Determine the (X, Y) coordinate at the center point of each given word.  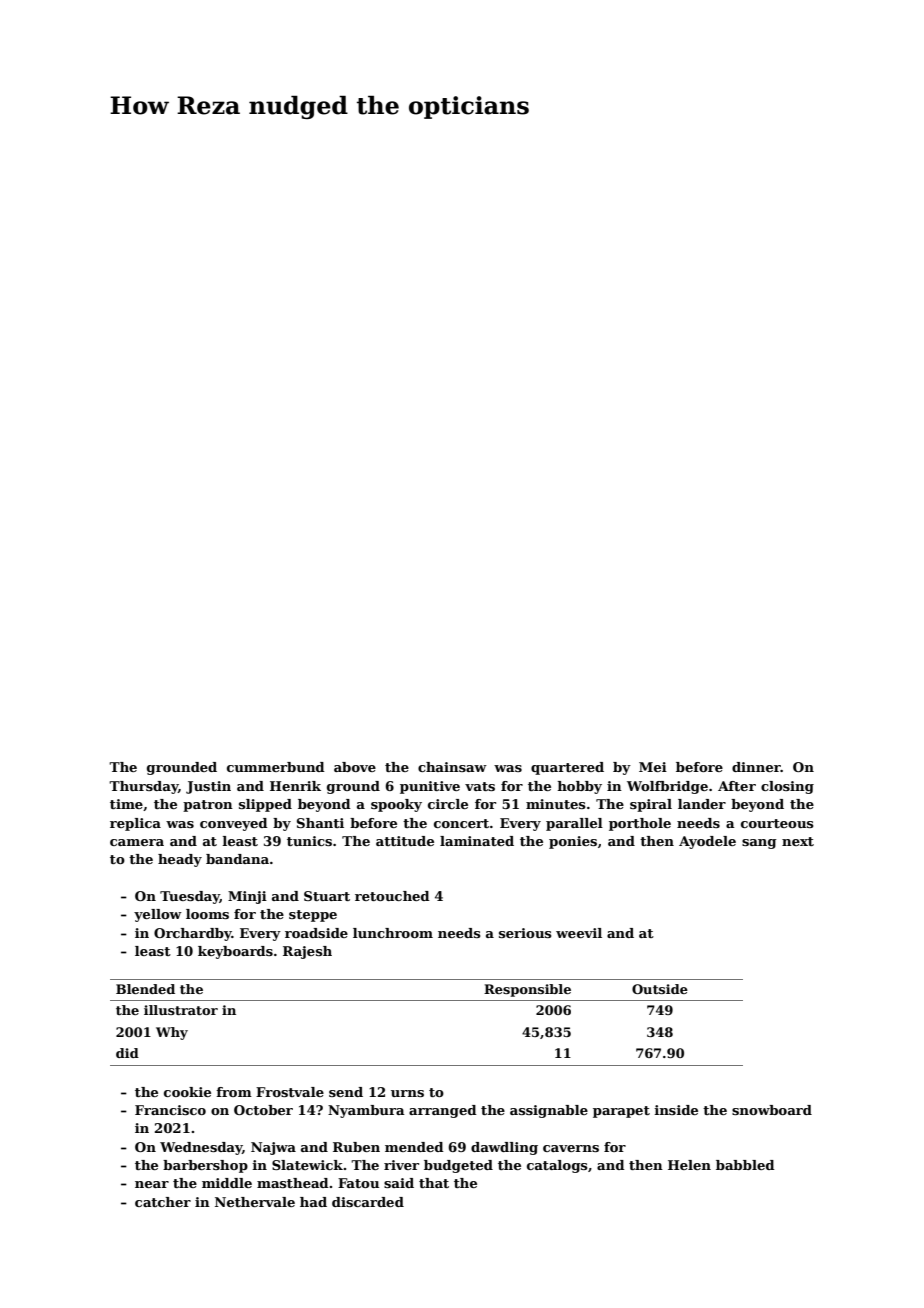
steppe (313, 916)
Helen (689, 1165)
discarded (368, 1202)
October (263, 1110)
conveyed (234, 824)
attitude (405, 841)
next (798, 841)
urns (407, 1093)
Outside (660, 989)
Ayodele (707, 842)
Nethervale (255, 1202)
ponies (573, 842)
